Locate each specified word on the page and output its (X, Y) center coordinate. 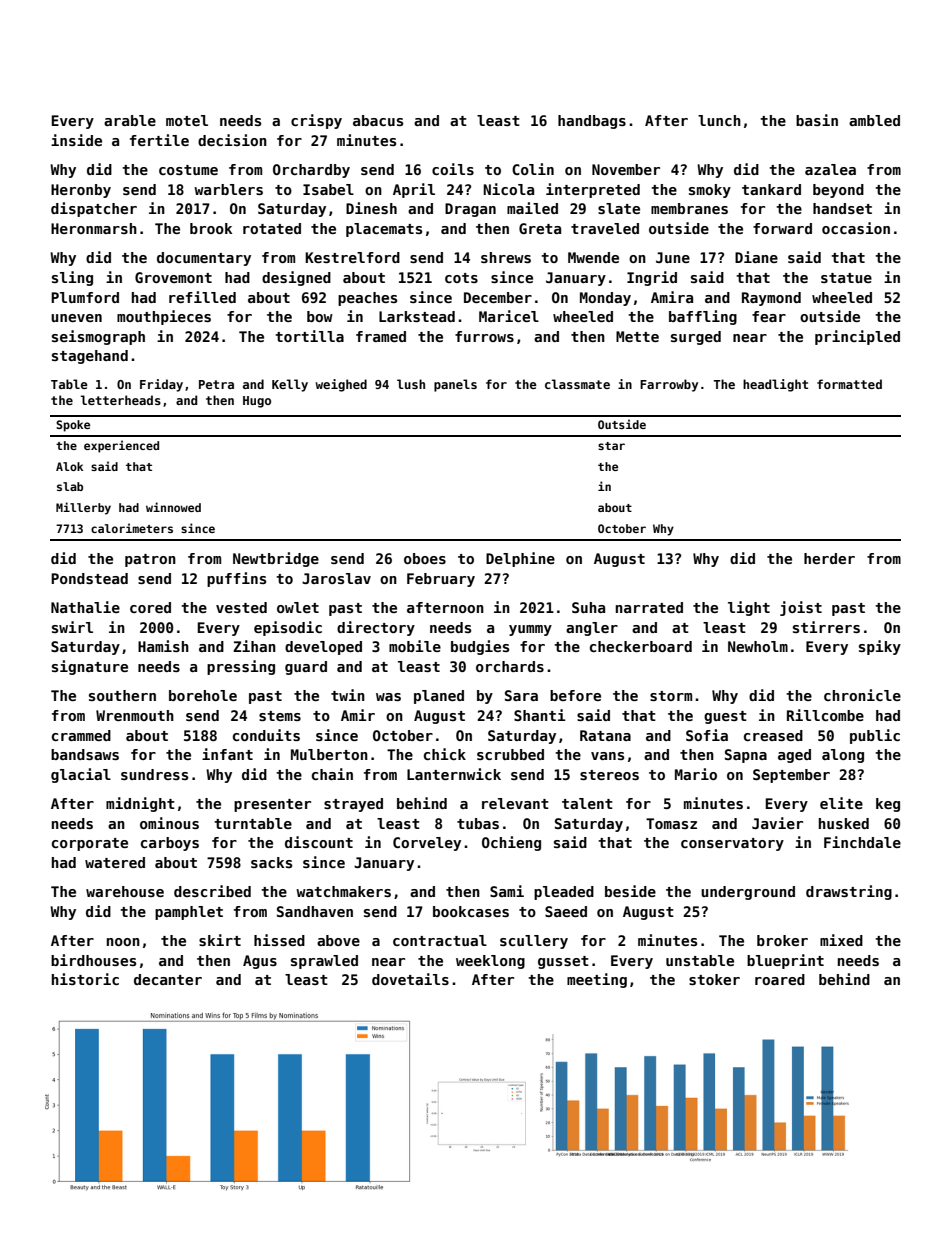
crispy (316, 121)
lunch (719, 120)
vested (241, 607)
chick (445, 754)
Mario (696, 774)
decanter (168, 979)
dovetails (410, 979)
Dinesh (371, 208)
